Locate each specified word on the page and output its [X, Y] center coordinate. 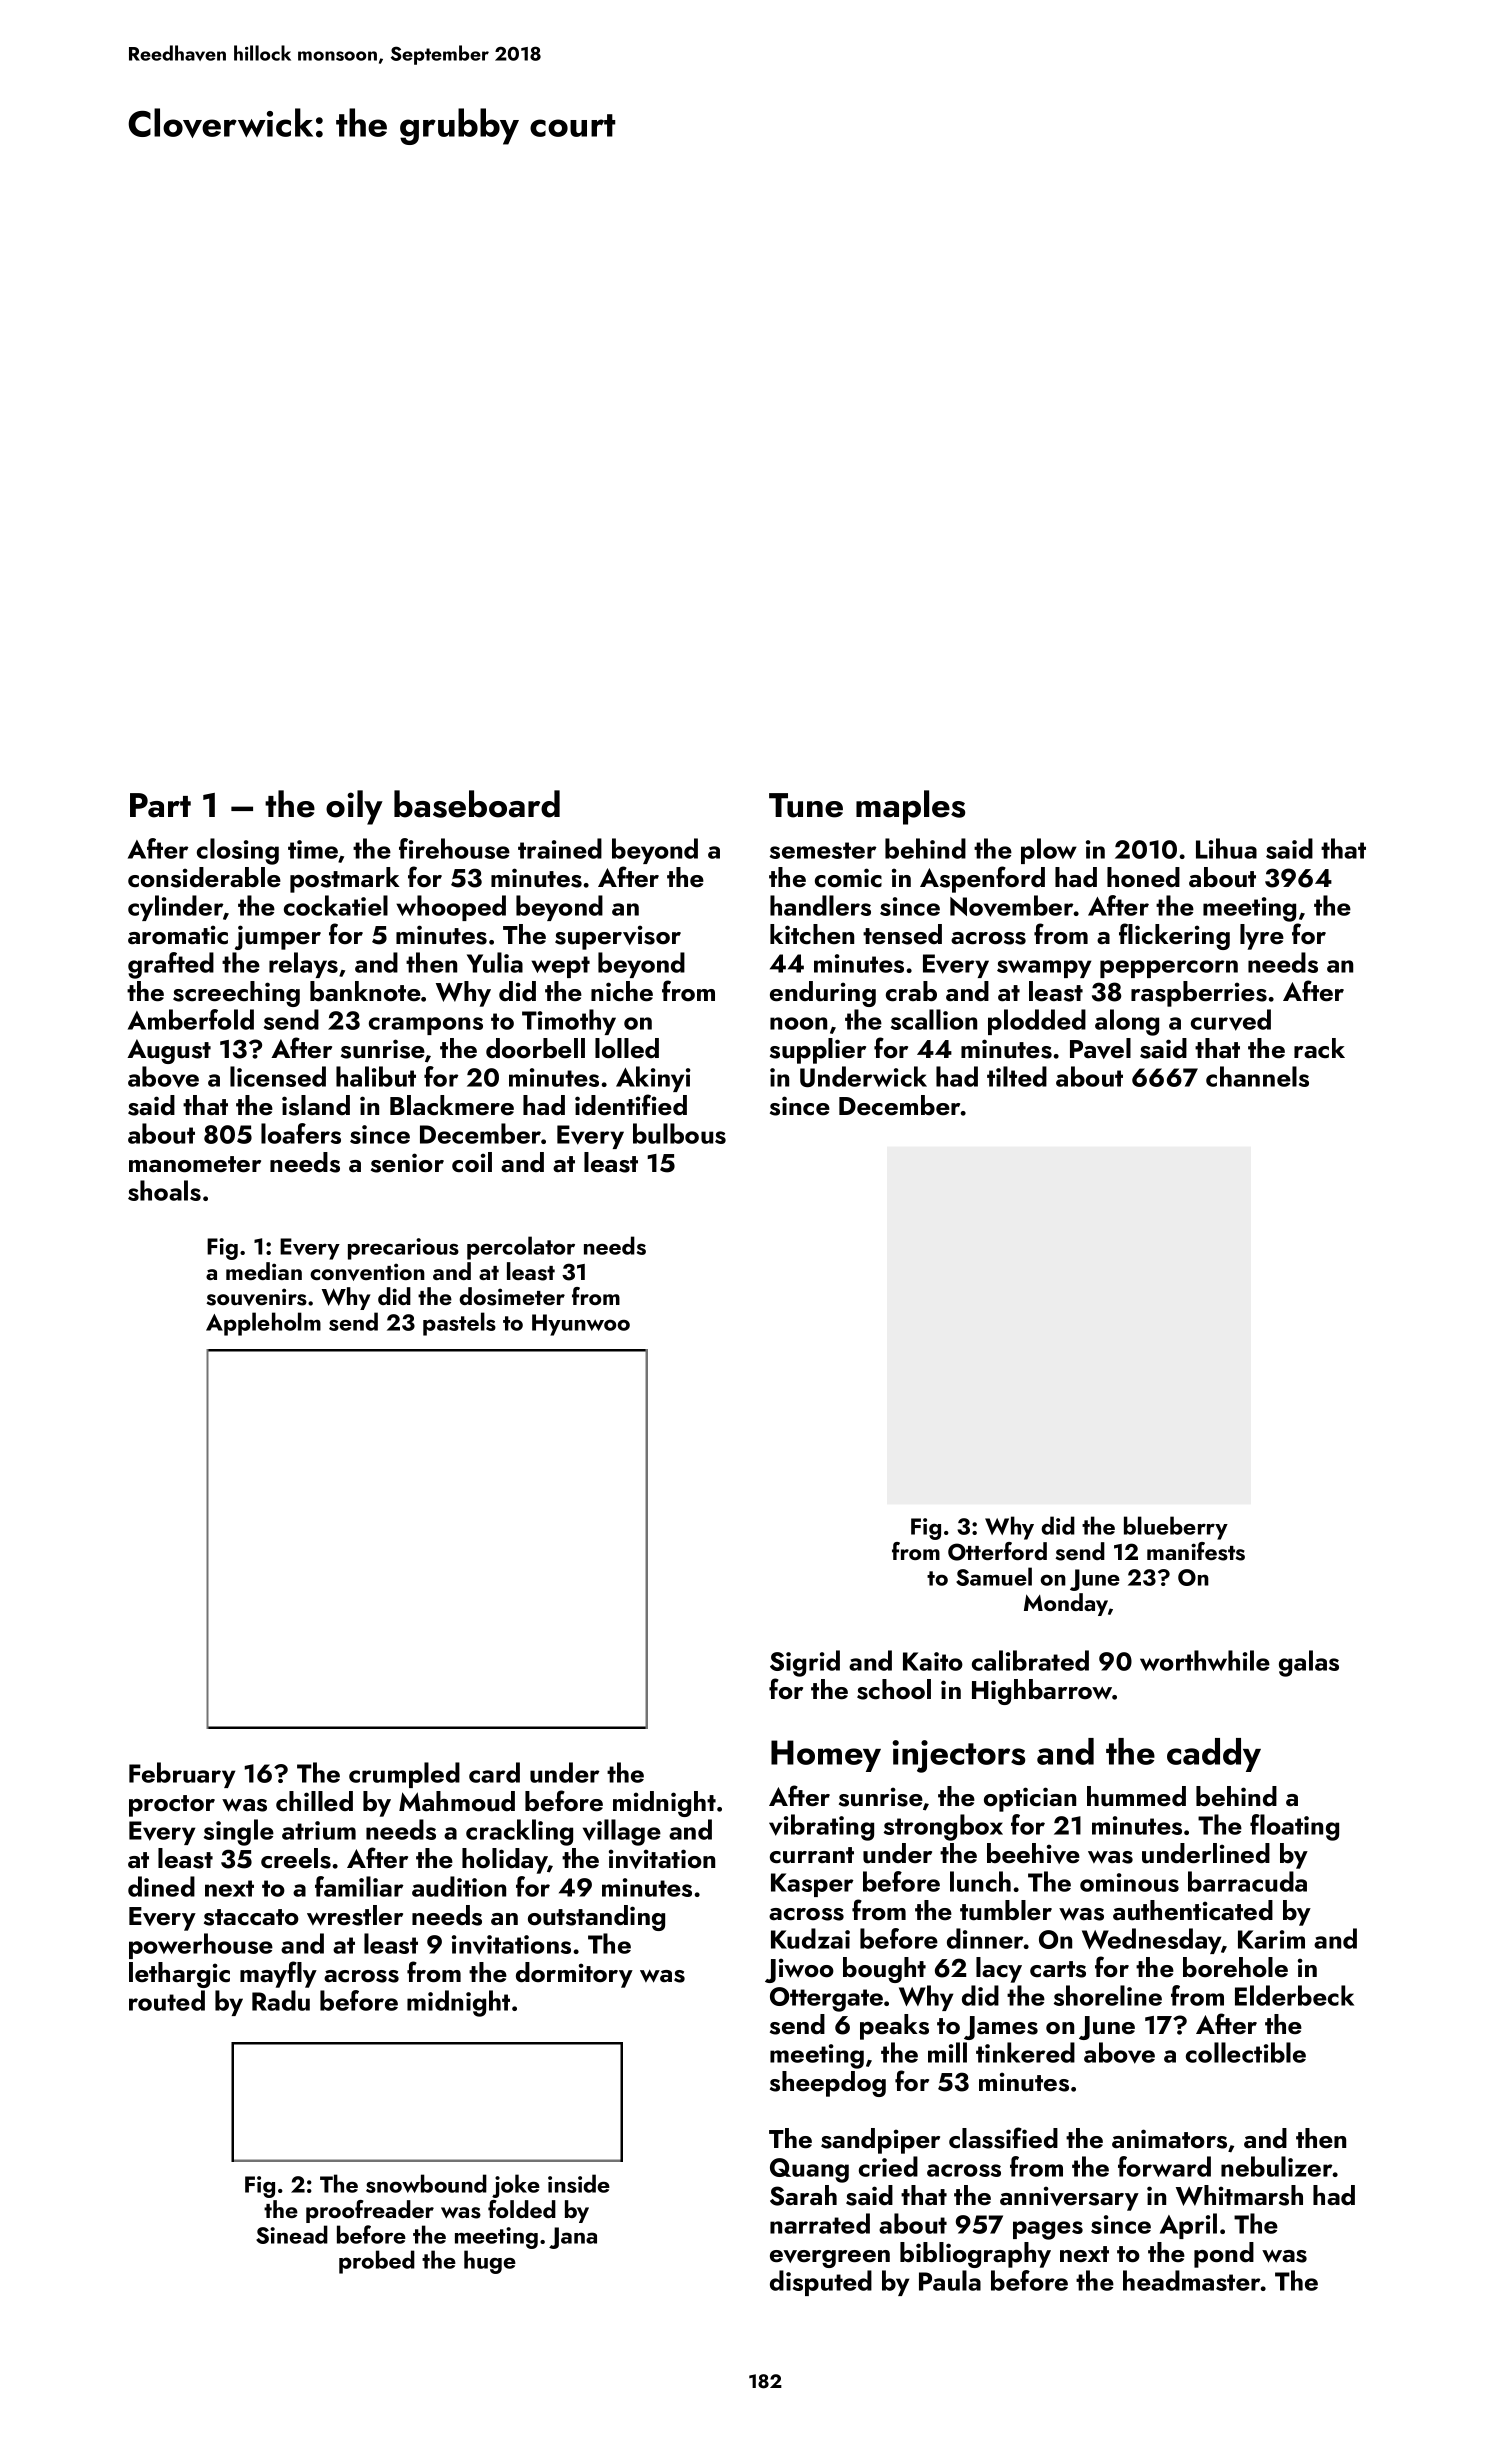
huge [490, 2262]
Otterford [997, 1551]
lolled [627, 1048]
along [1127, 1022]
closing [238, 851]
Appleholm [263, 1324]
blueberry [1176, 1528]
